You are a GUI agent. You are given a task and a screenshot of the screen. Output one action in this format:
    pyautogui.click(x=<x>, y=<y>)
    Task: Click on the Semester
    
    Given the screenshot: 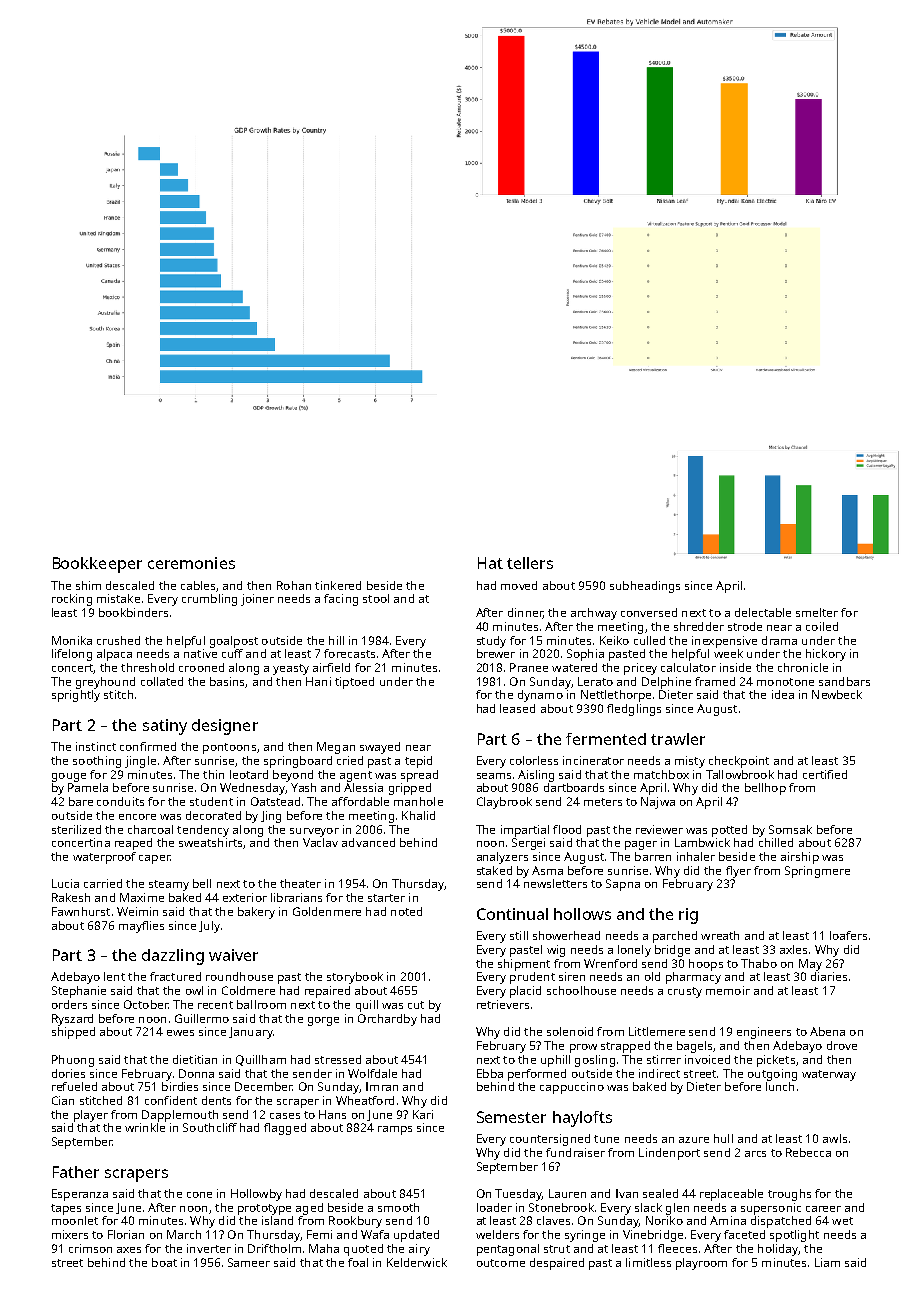 What is the action you would take?
    pyautogui.click(x=511, y=1117)
